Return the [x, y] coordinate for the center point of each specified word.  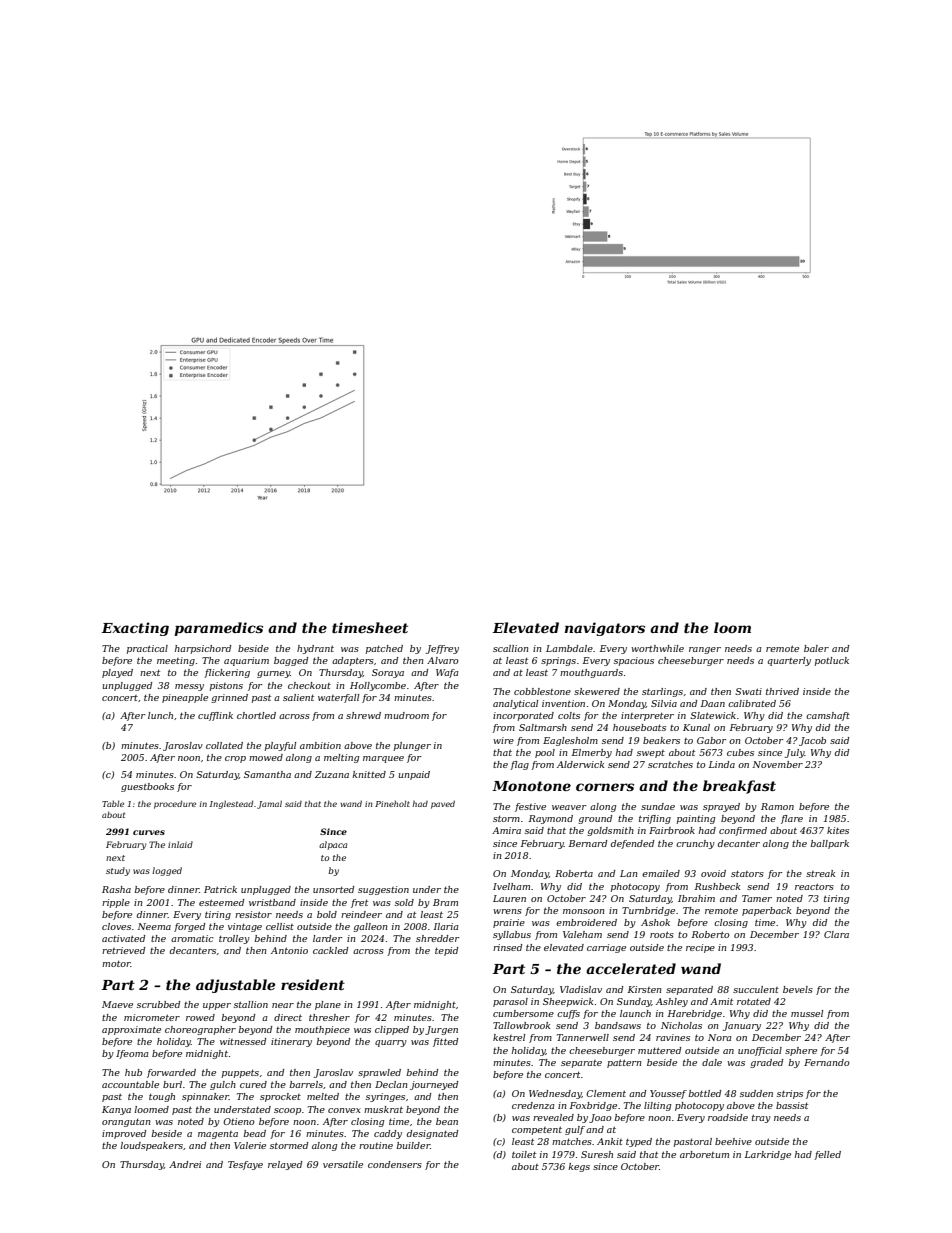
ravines [673, 1037]
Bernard [588, 843]
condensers [395, 1164]
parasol [510, 1002]
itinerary [291, 1042]
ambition [320, 745]
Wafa [447, 673]
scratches [670, 764]
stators [747, 873]
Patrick [220, 889]
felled [827, 1155]
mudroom [406, 715]
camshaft [828, 716]
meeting [176, 661]
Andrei [185, 1164]
